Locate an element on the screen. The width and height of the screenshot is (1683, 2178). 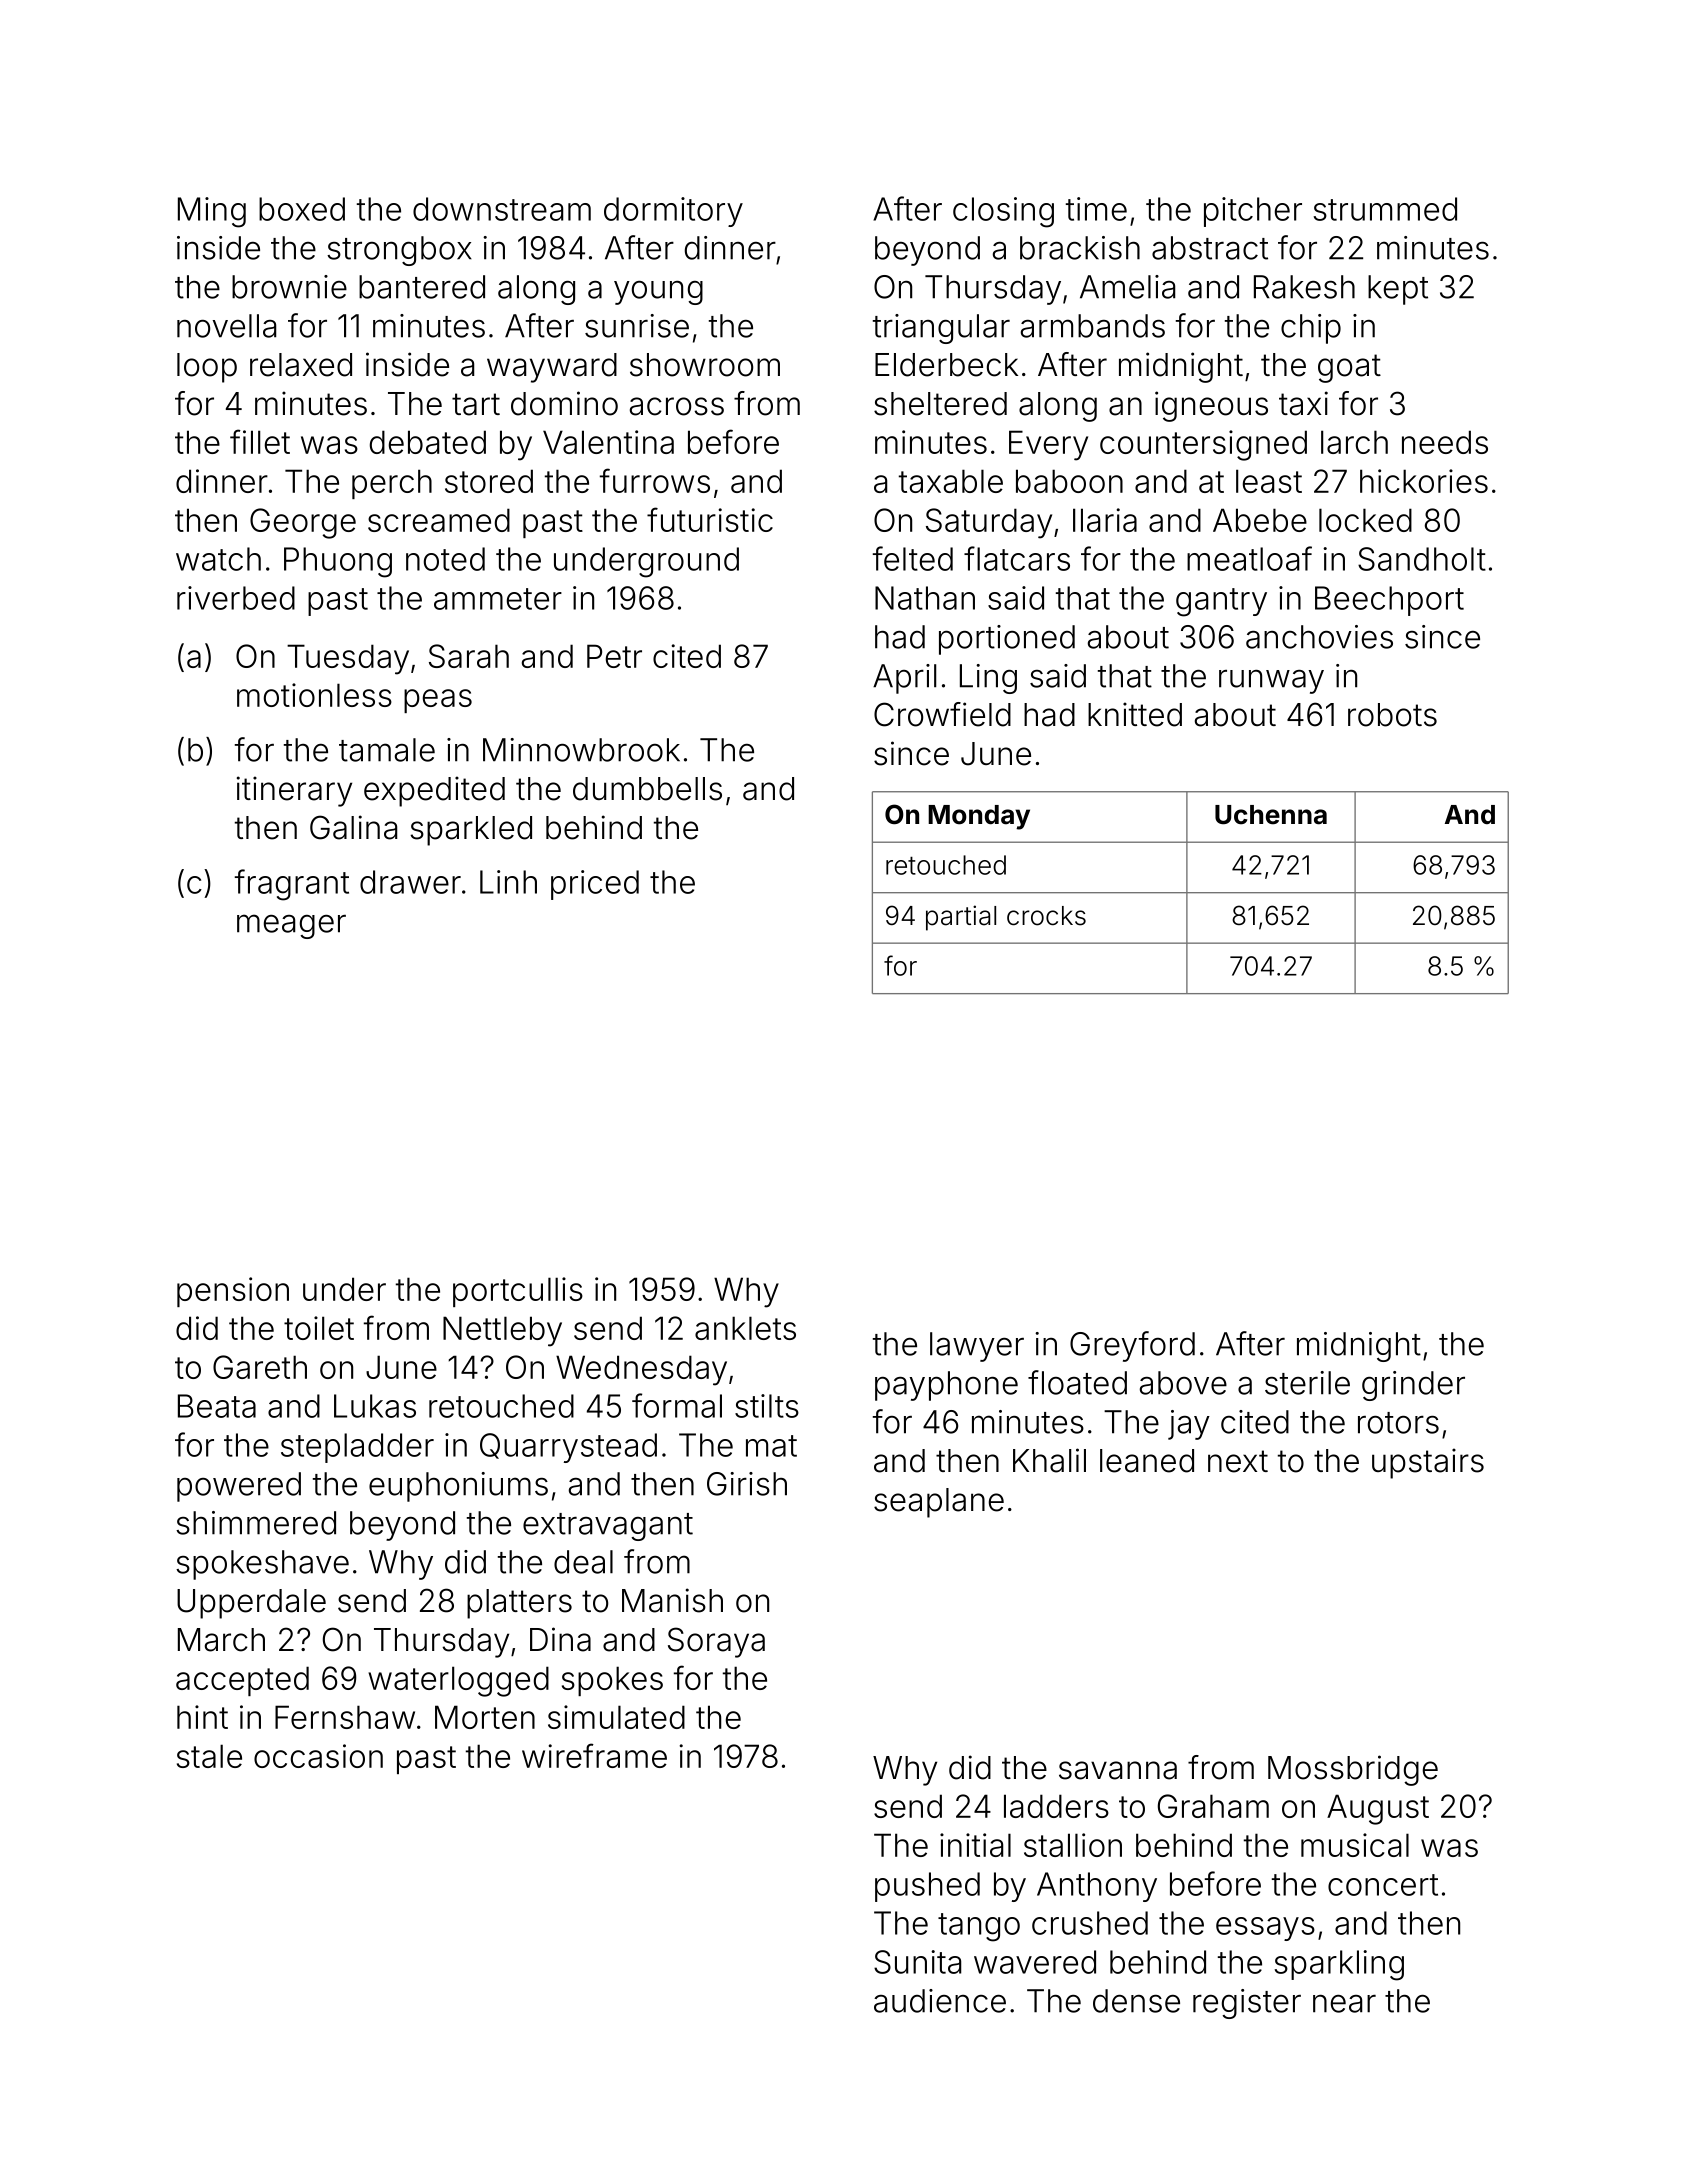
sterile is located at coordinates (1307, 1383).
